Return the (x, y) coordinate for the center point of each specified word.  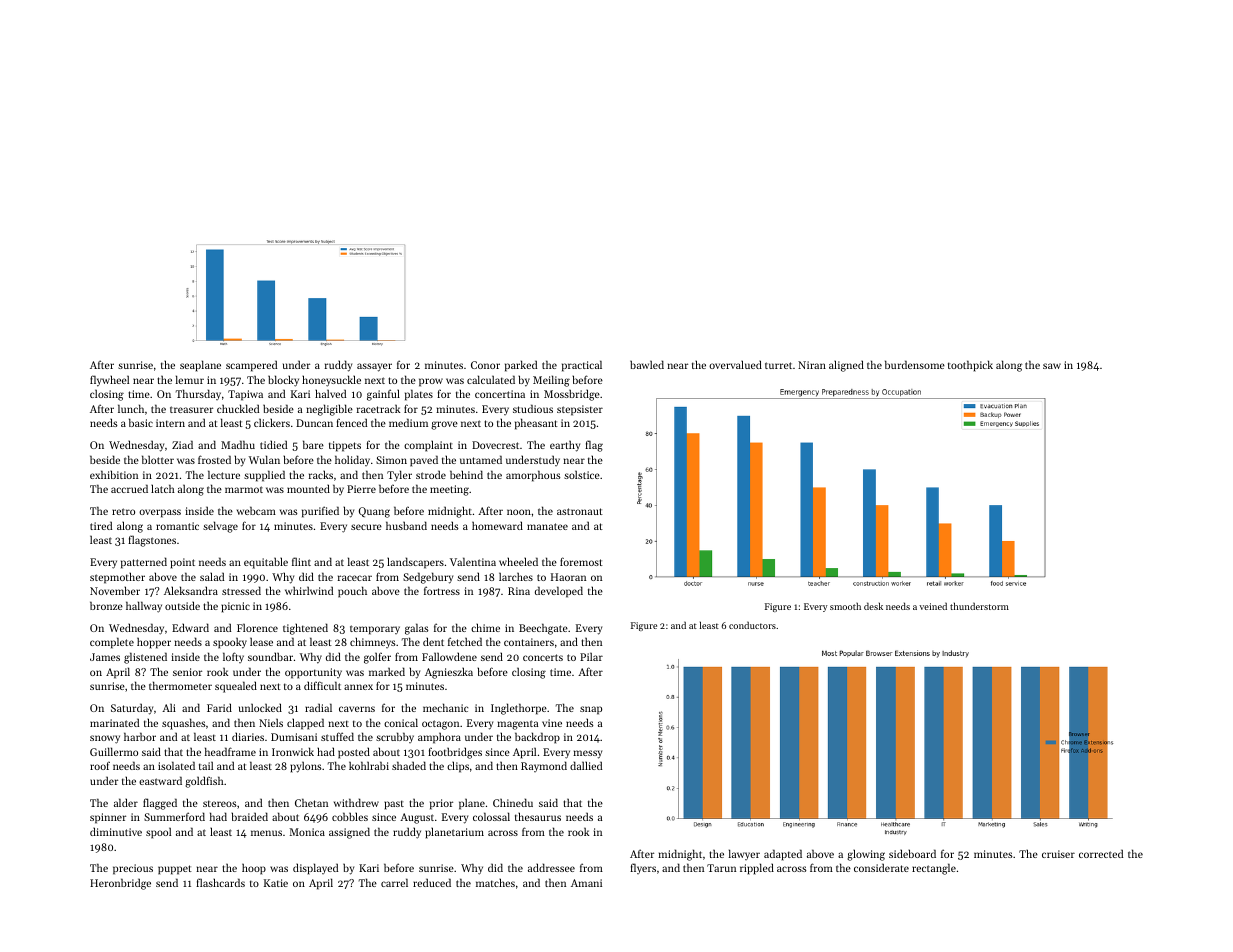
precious (133, 869)
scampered (251, 366)
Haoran (568, 577)
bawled (647, 364)
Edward (190, 627)
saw (1052, 366)
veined (933, 606)
